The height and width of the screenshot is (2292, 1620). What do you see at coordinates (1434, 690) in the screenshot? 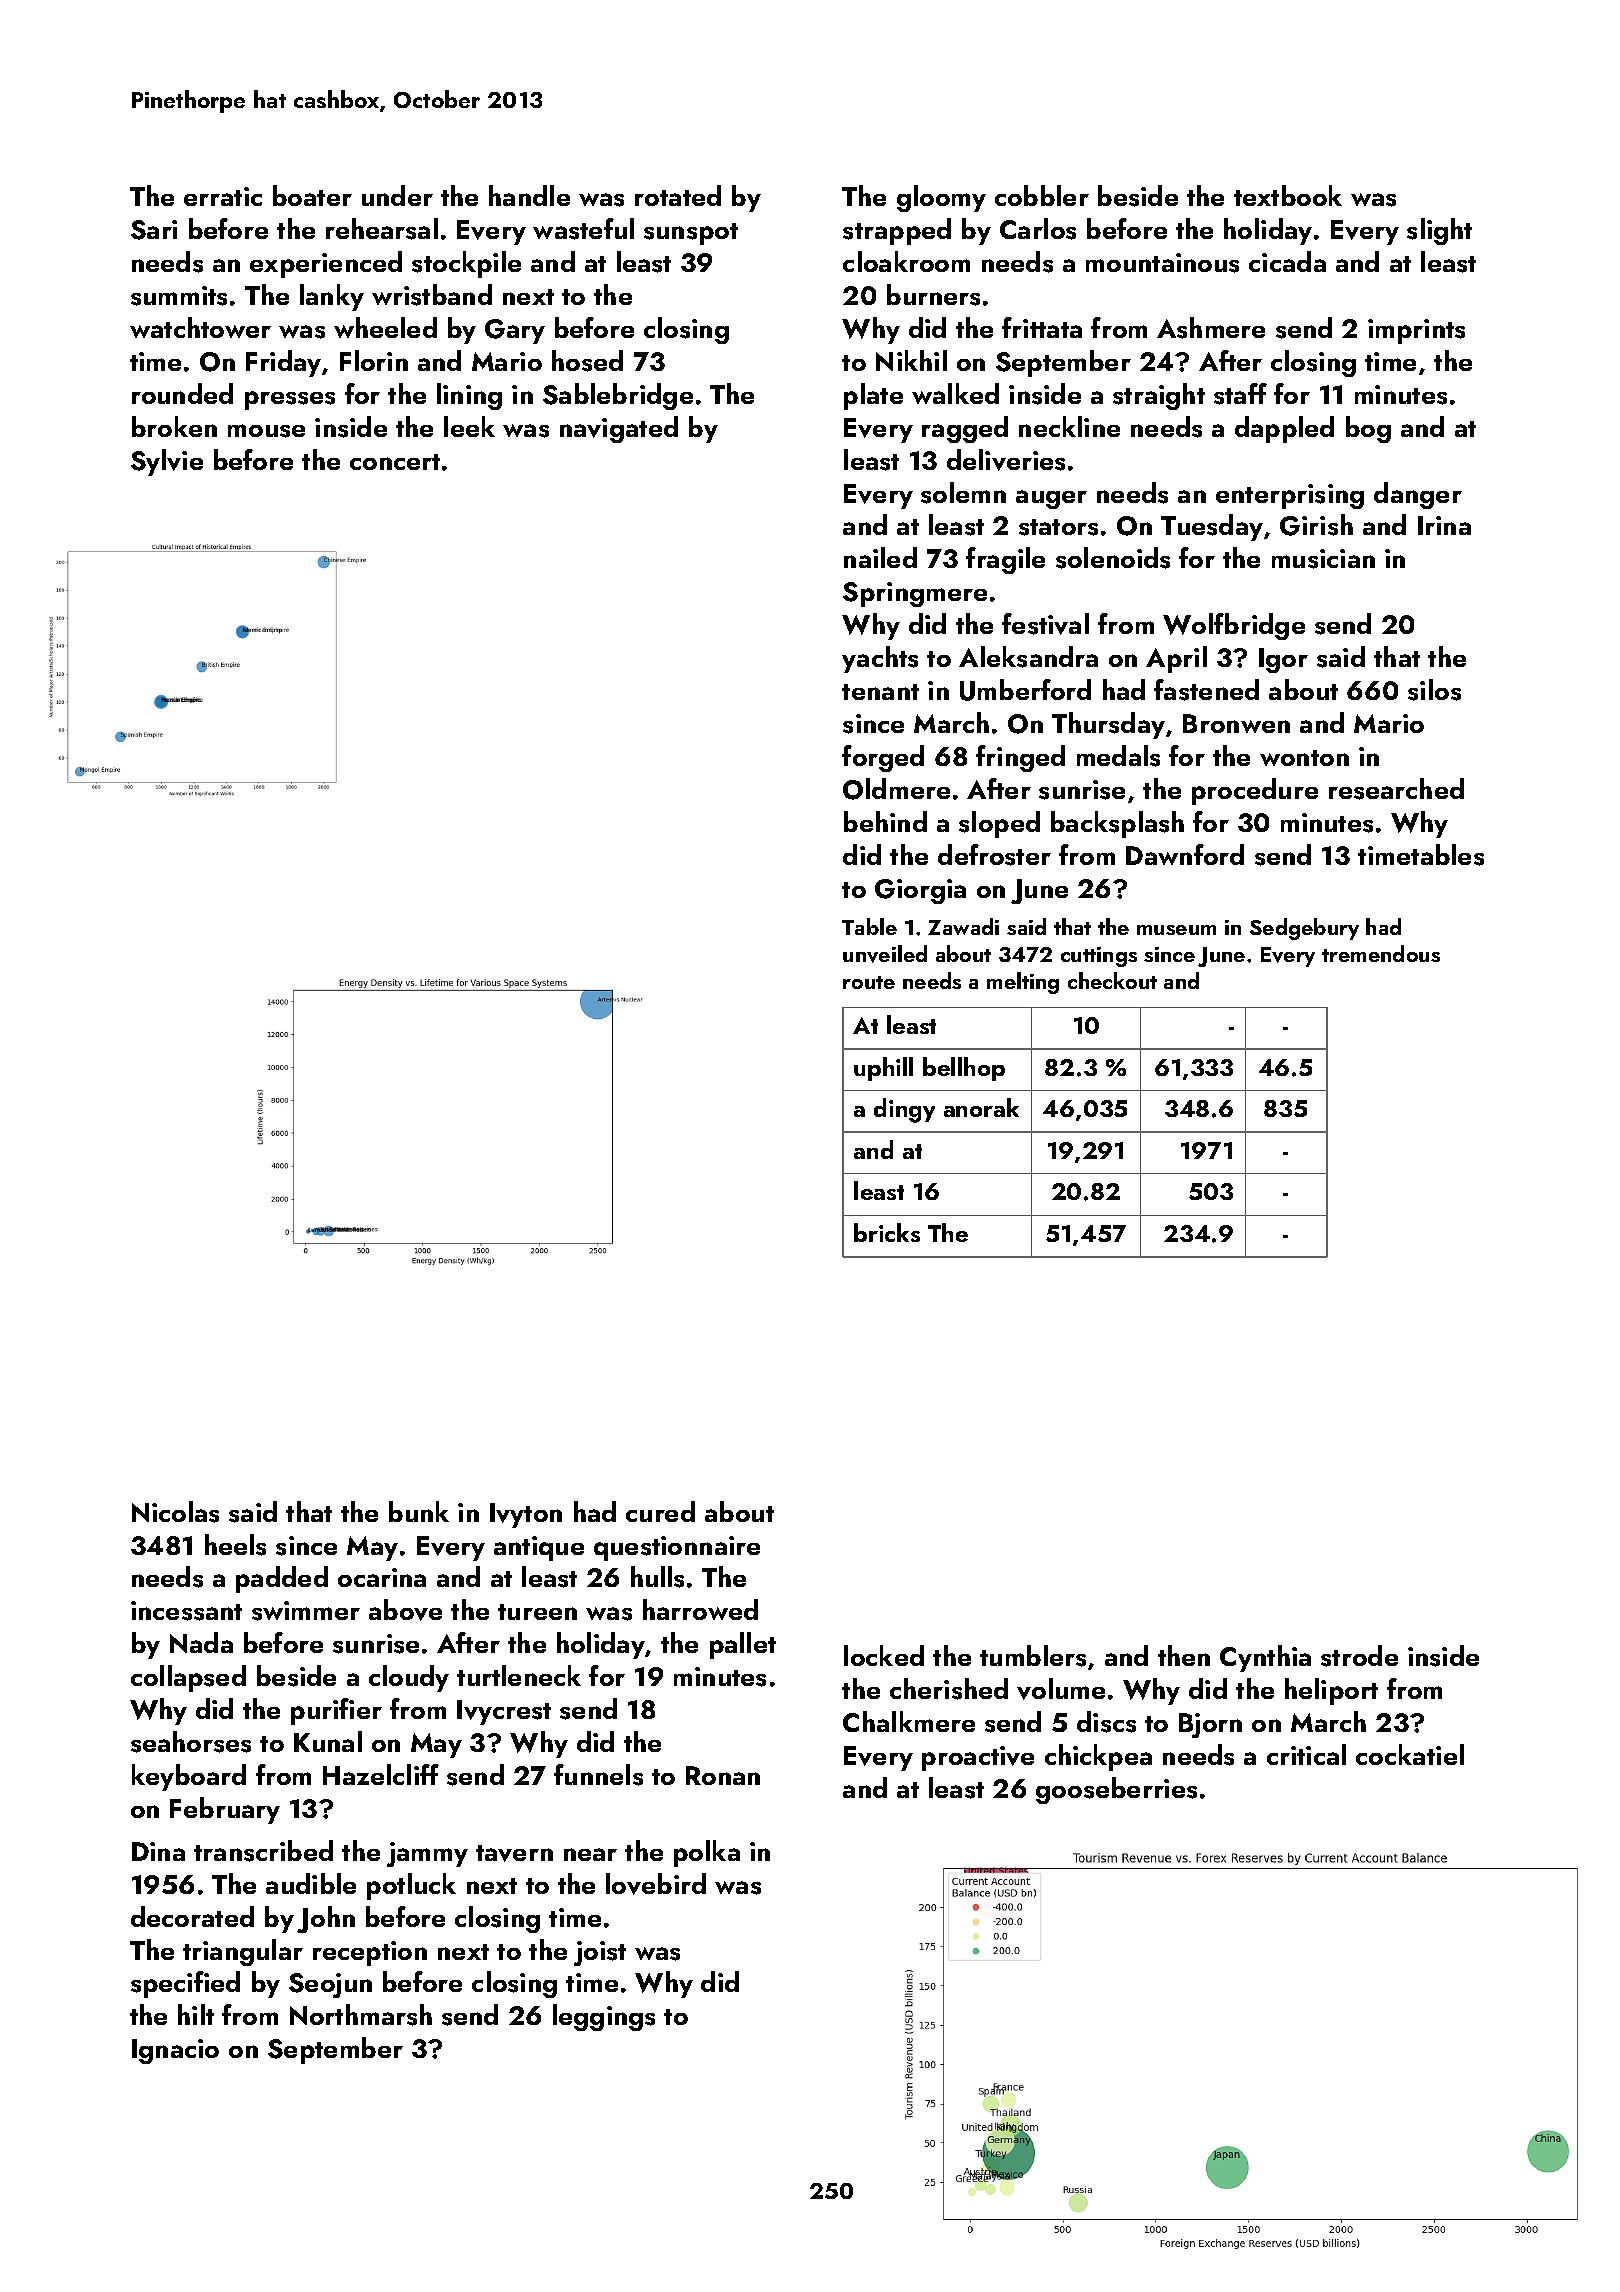
I see `silos` at bounding box center [1434, 690].
